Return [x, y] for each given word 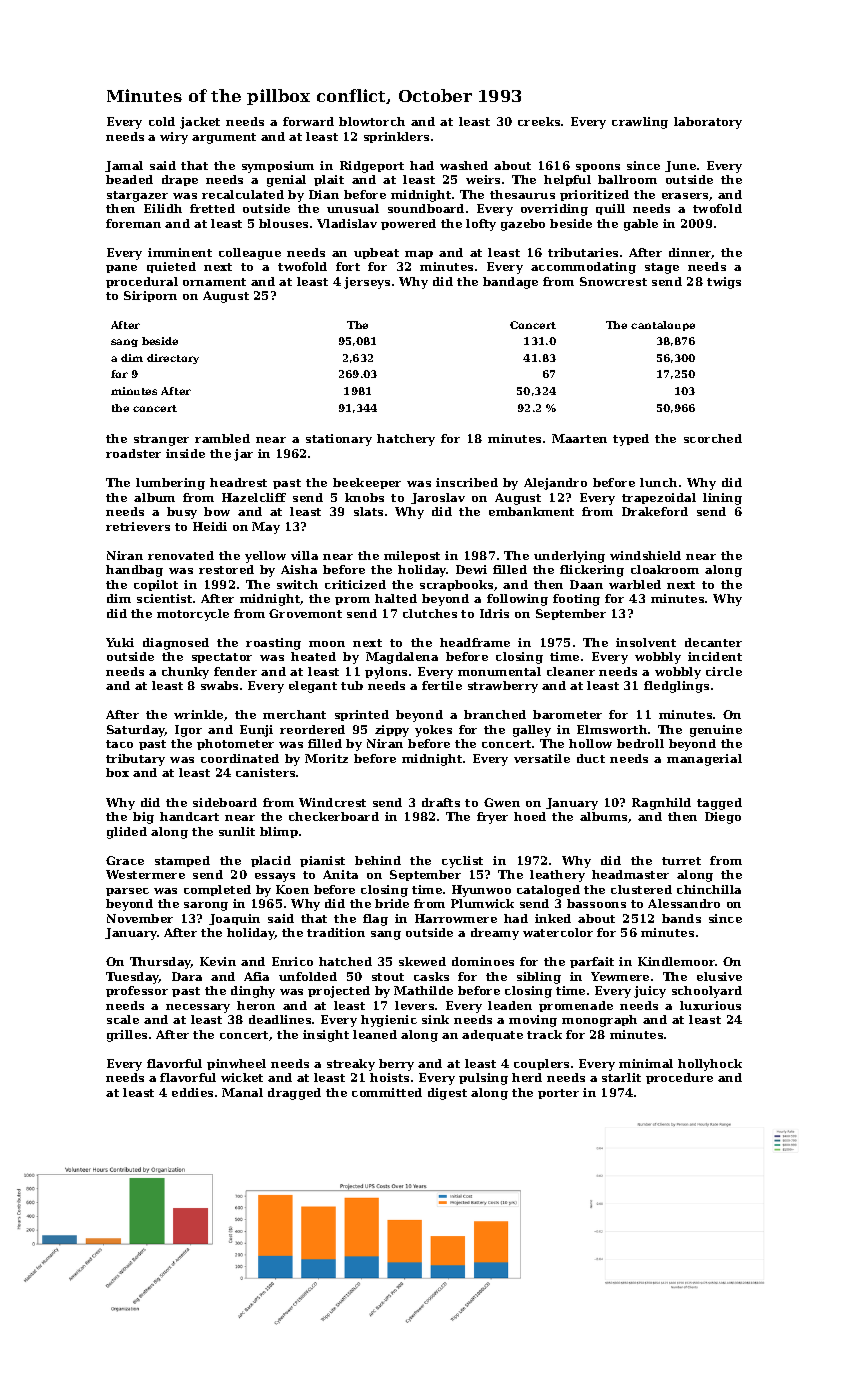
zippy [392, 731]
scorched [713, 438]
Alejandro [555, 484]
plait [329, 180]
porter [558, 1094]
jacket [200, 123]
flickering [592, 571]
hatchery [406, 440]
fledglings [676, 687]
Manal [242, 1092]
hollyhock [710, 1065]
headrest [238, 482]
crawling [640, 123]
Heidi [210, 526]
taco [119, 744]
